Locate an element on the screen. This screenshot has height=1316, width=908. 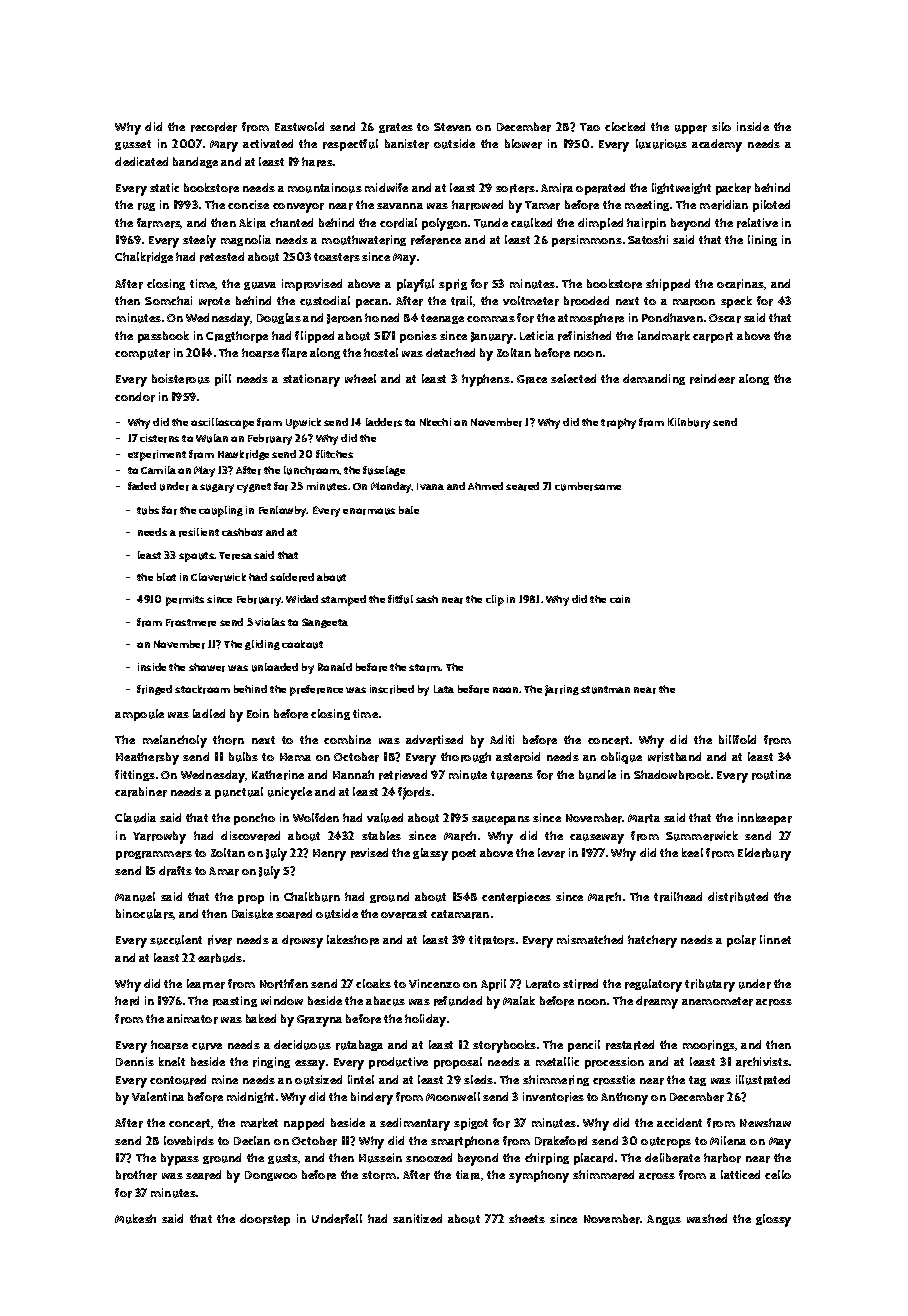
boisterous is located at coordinates (181, 379).
